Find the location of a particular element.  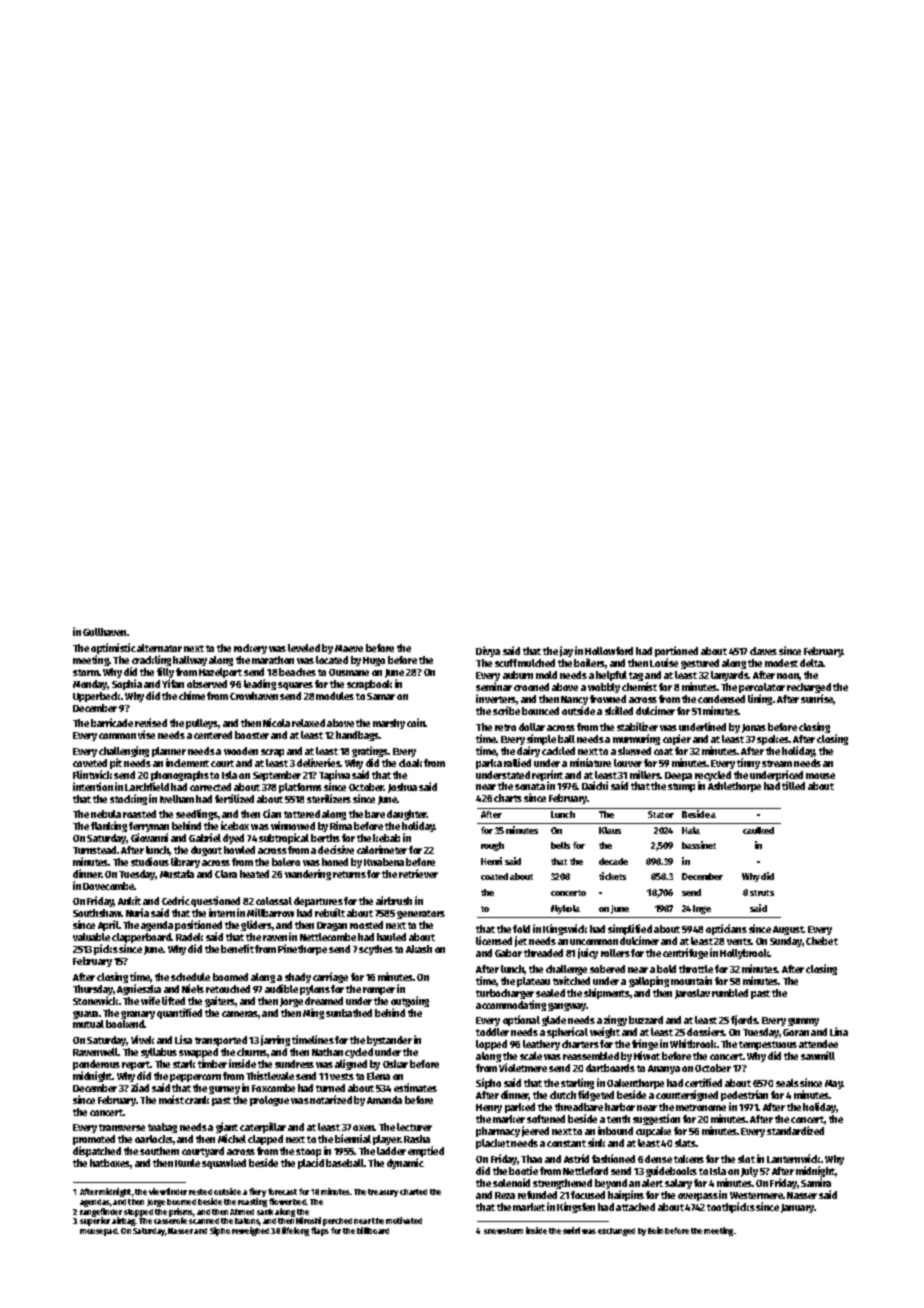

charts is located at coordinates (508, 798).
